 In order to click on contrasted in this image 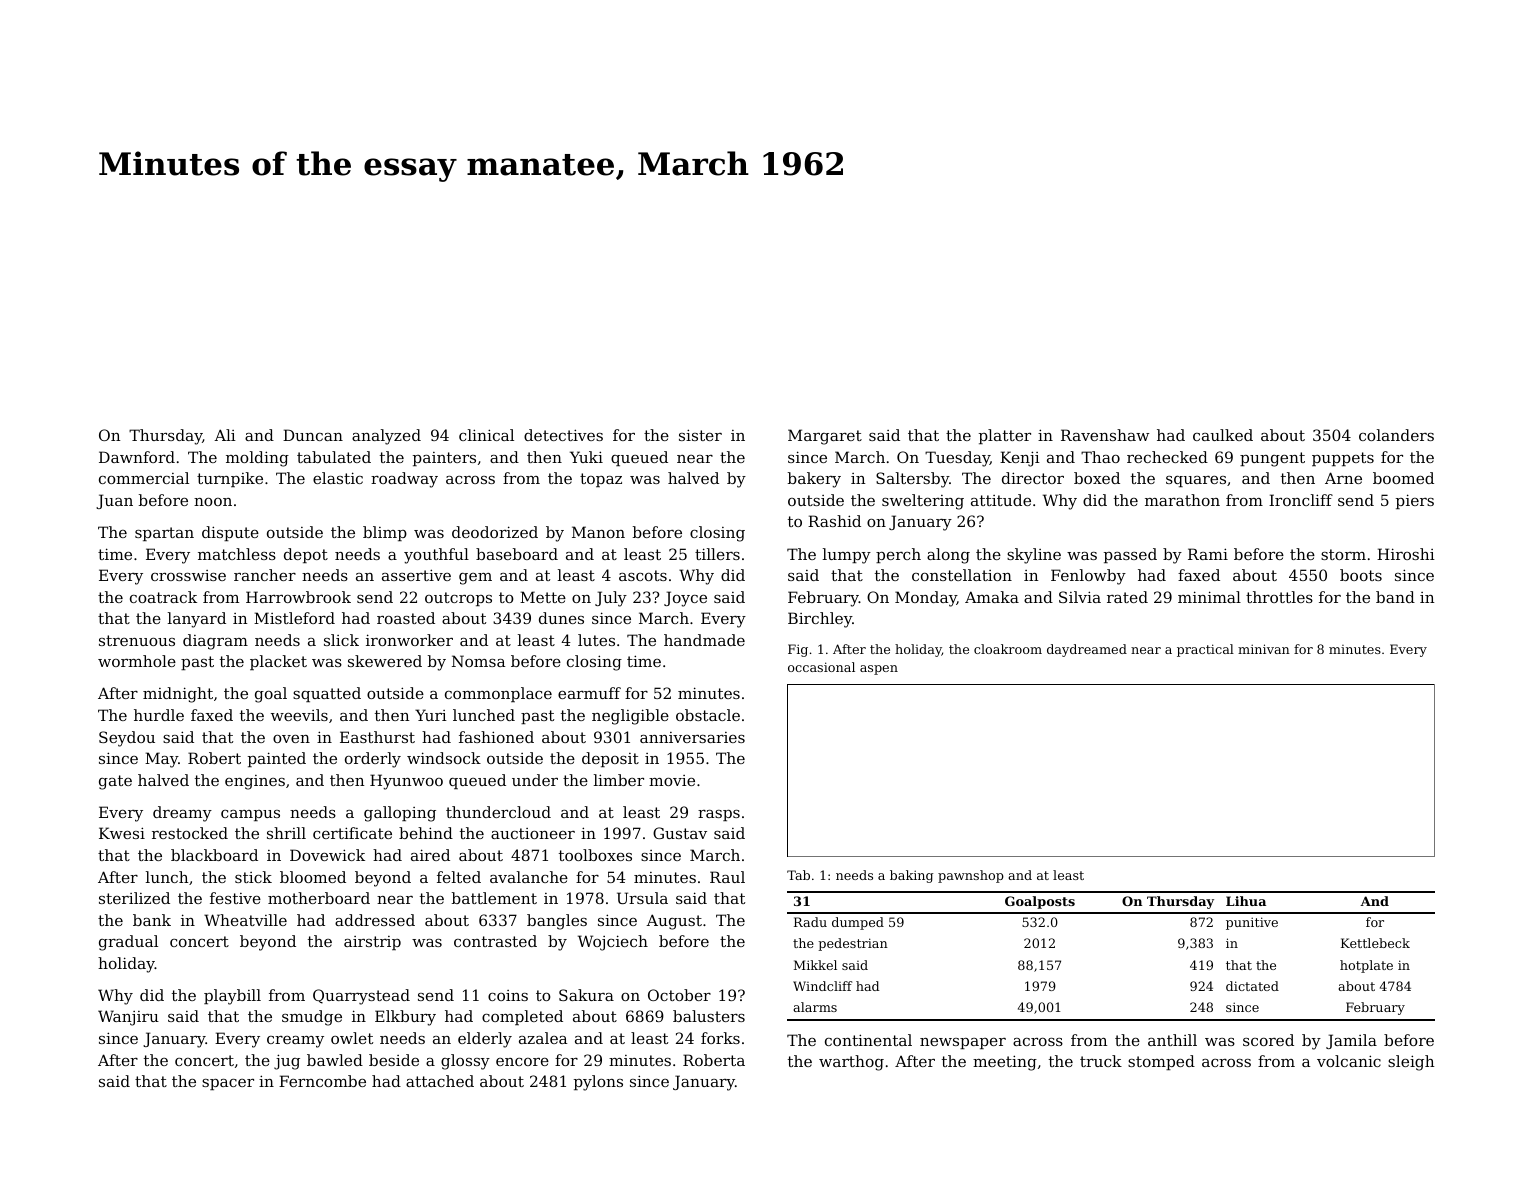, I will do `click(495, 941)`.
